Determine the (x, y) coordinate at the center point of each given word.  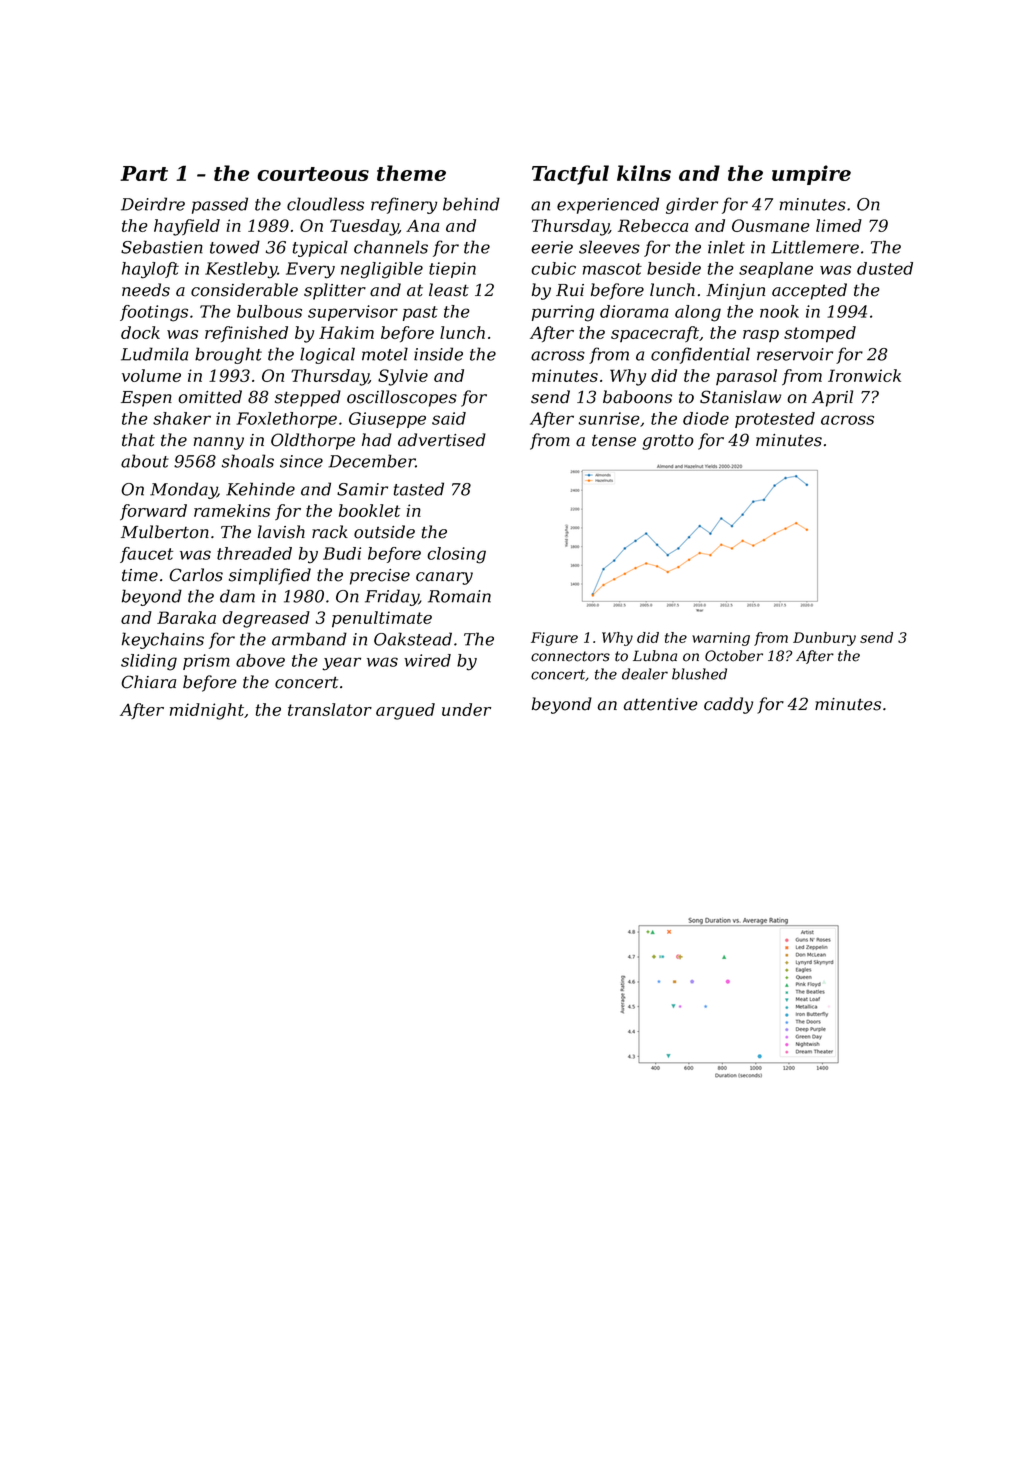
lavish (281, 532)
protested (775, 420)
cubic (553, 268)
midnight (207, 711)
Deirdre (153, 204)
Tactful (570, 175)
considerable (244, 290)
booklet (369, 510)
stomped (820, 334)
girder (692, 205)
